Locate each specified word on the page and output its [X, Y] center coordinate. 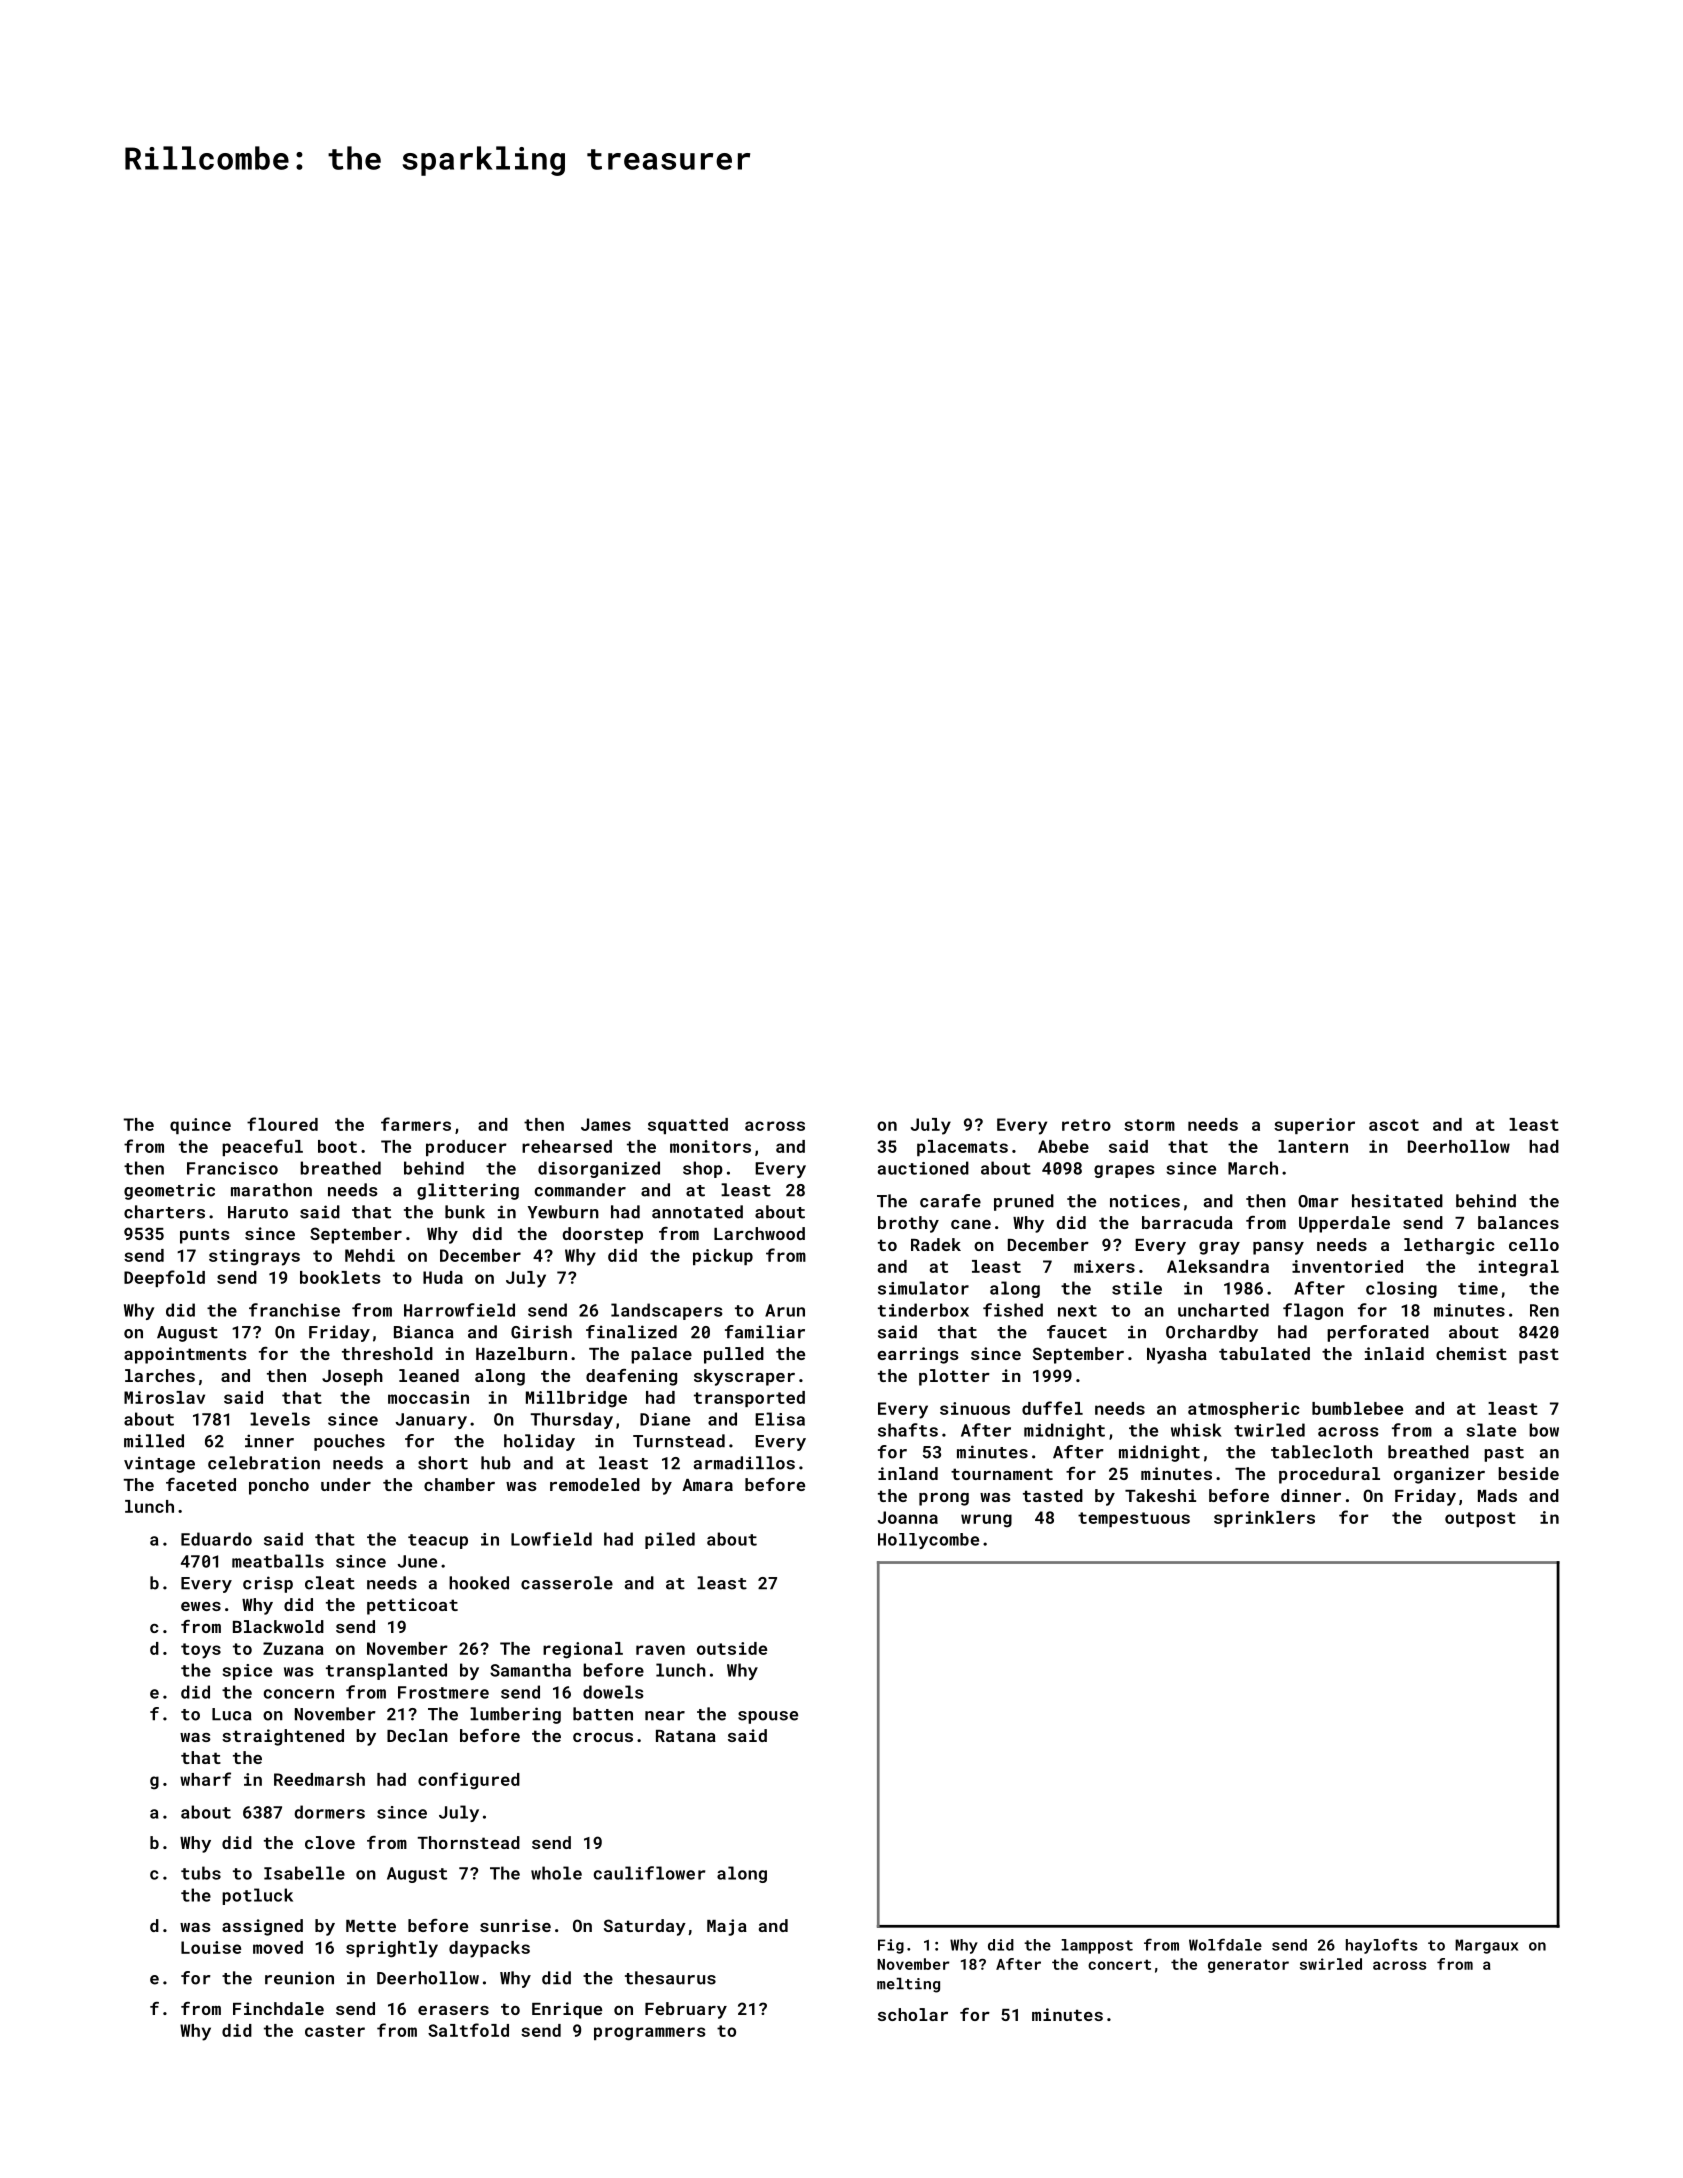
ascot [1394, 1125]
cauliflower [650, 1873]
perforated [1378, 1333]
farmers [416, 1124]
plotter [954, 1377]
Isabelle [304, 1873]
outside [732, 1648]
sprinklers [1264, 1519]
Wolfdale [1225, 1944]
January [431, 1421]
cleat [330, 1583]
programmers [650, 2034]
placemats [962, 1148]
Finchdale [278, 2008]
